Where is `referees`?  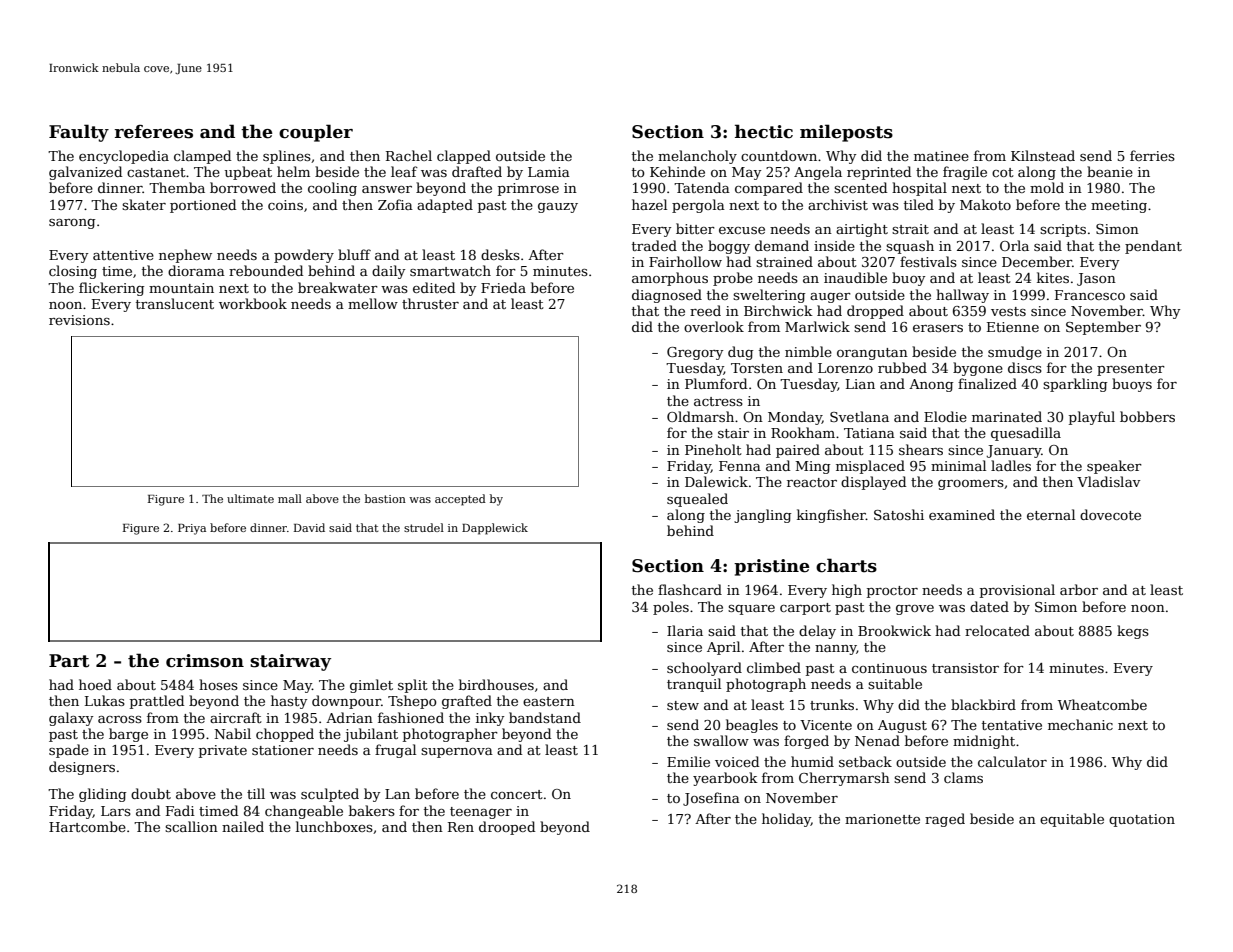 referees is located at coordinates (154, 132).
